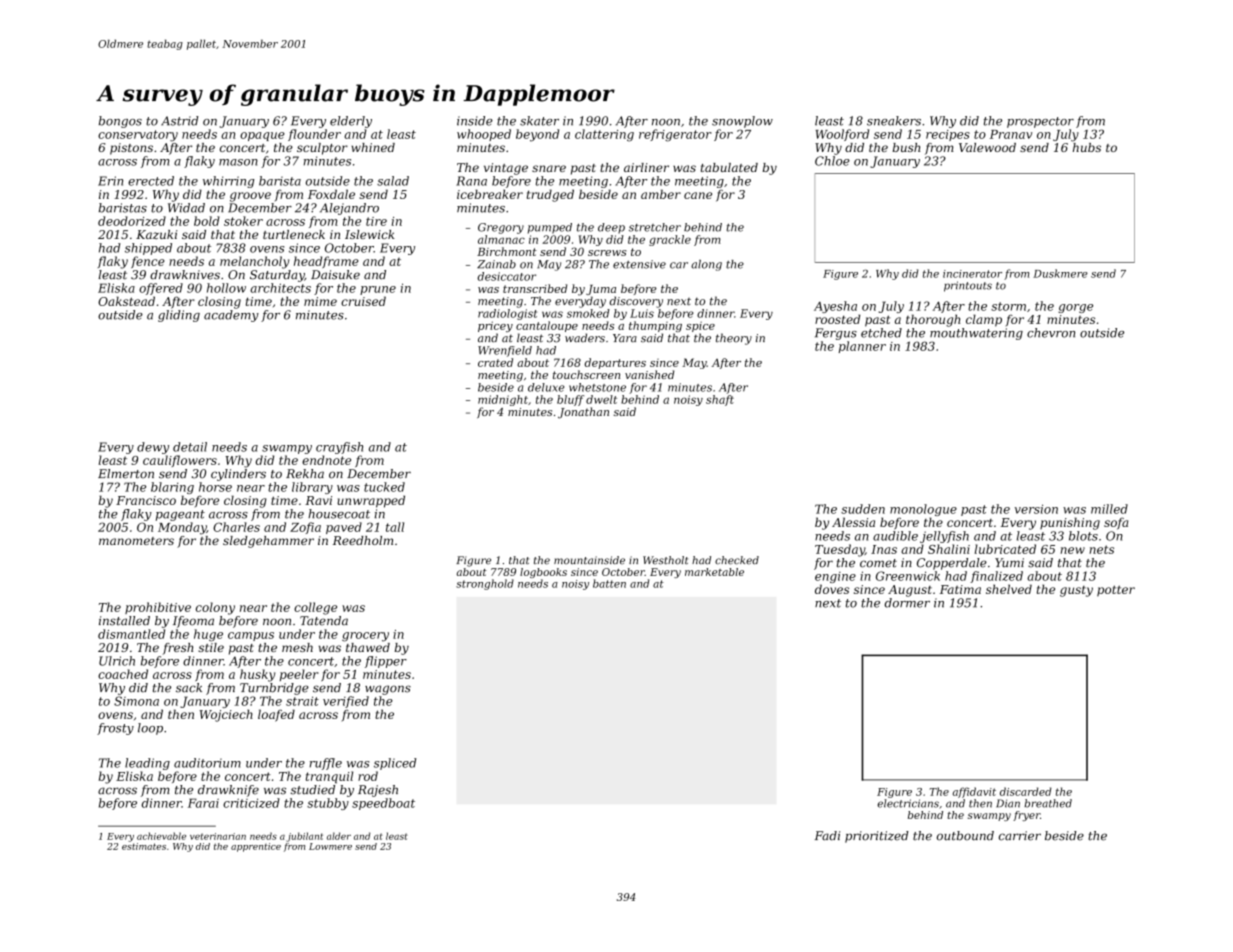 Image resolution: width=1233 pixels, height=952 pixels. I want to click on Woolford, so click(842, 135).
